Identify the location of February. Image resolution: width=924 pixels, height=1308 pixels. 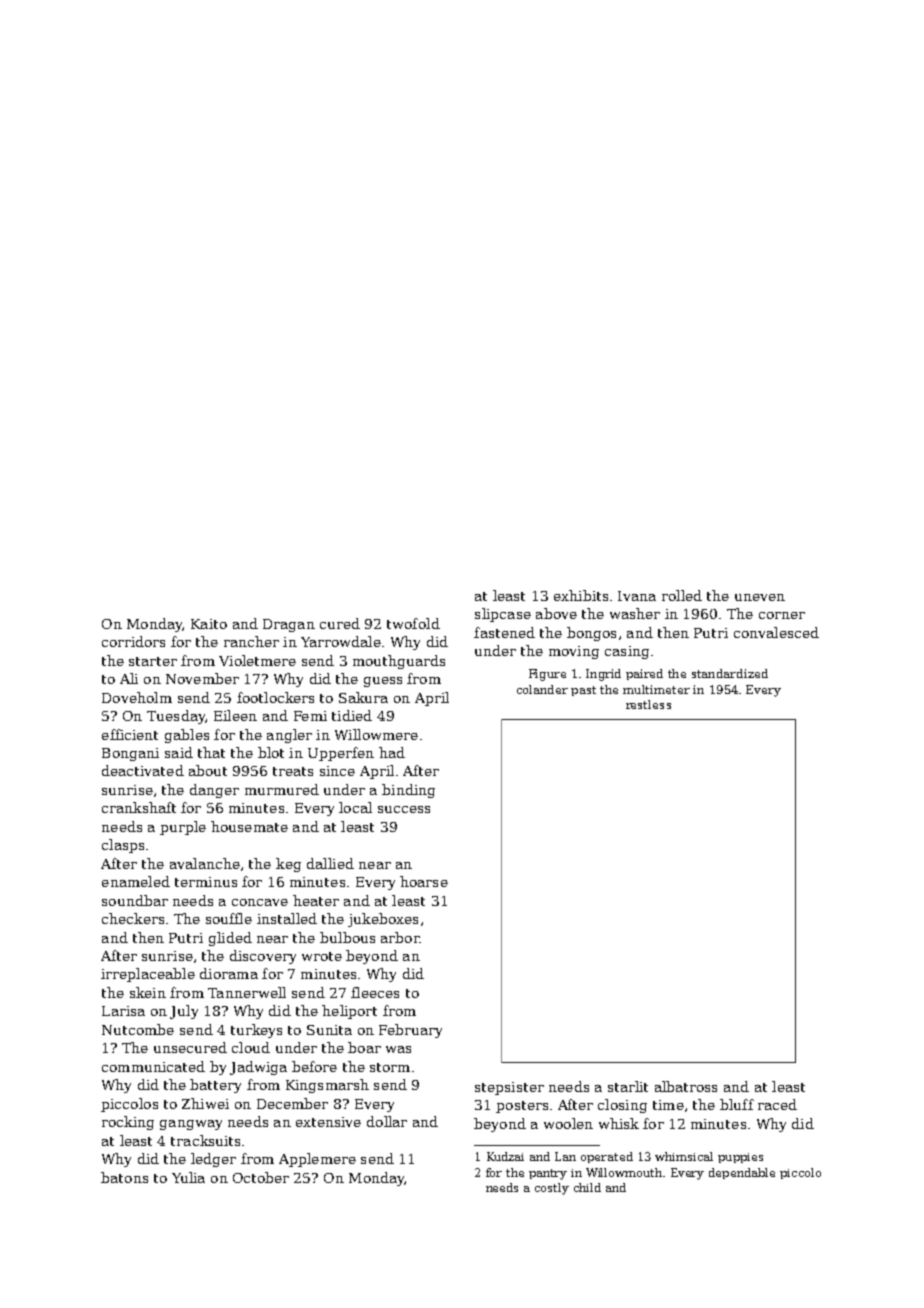
(410, 1031).
